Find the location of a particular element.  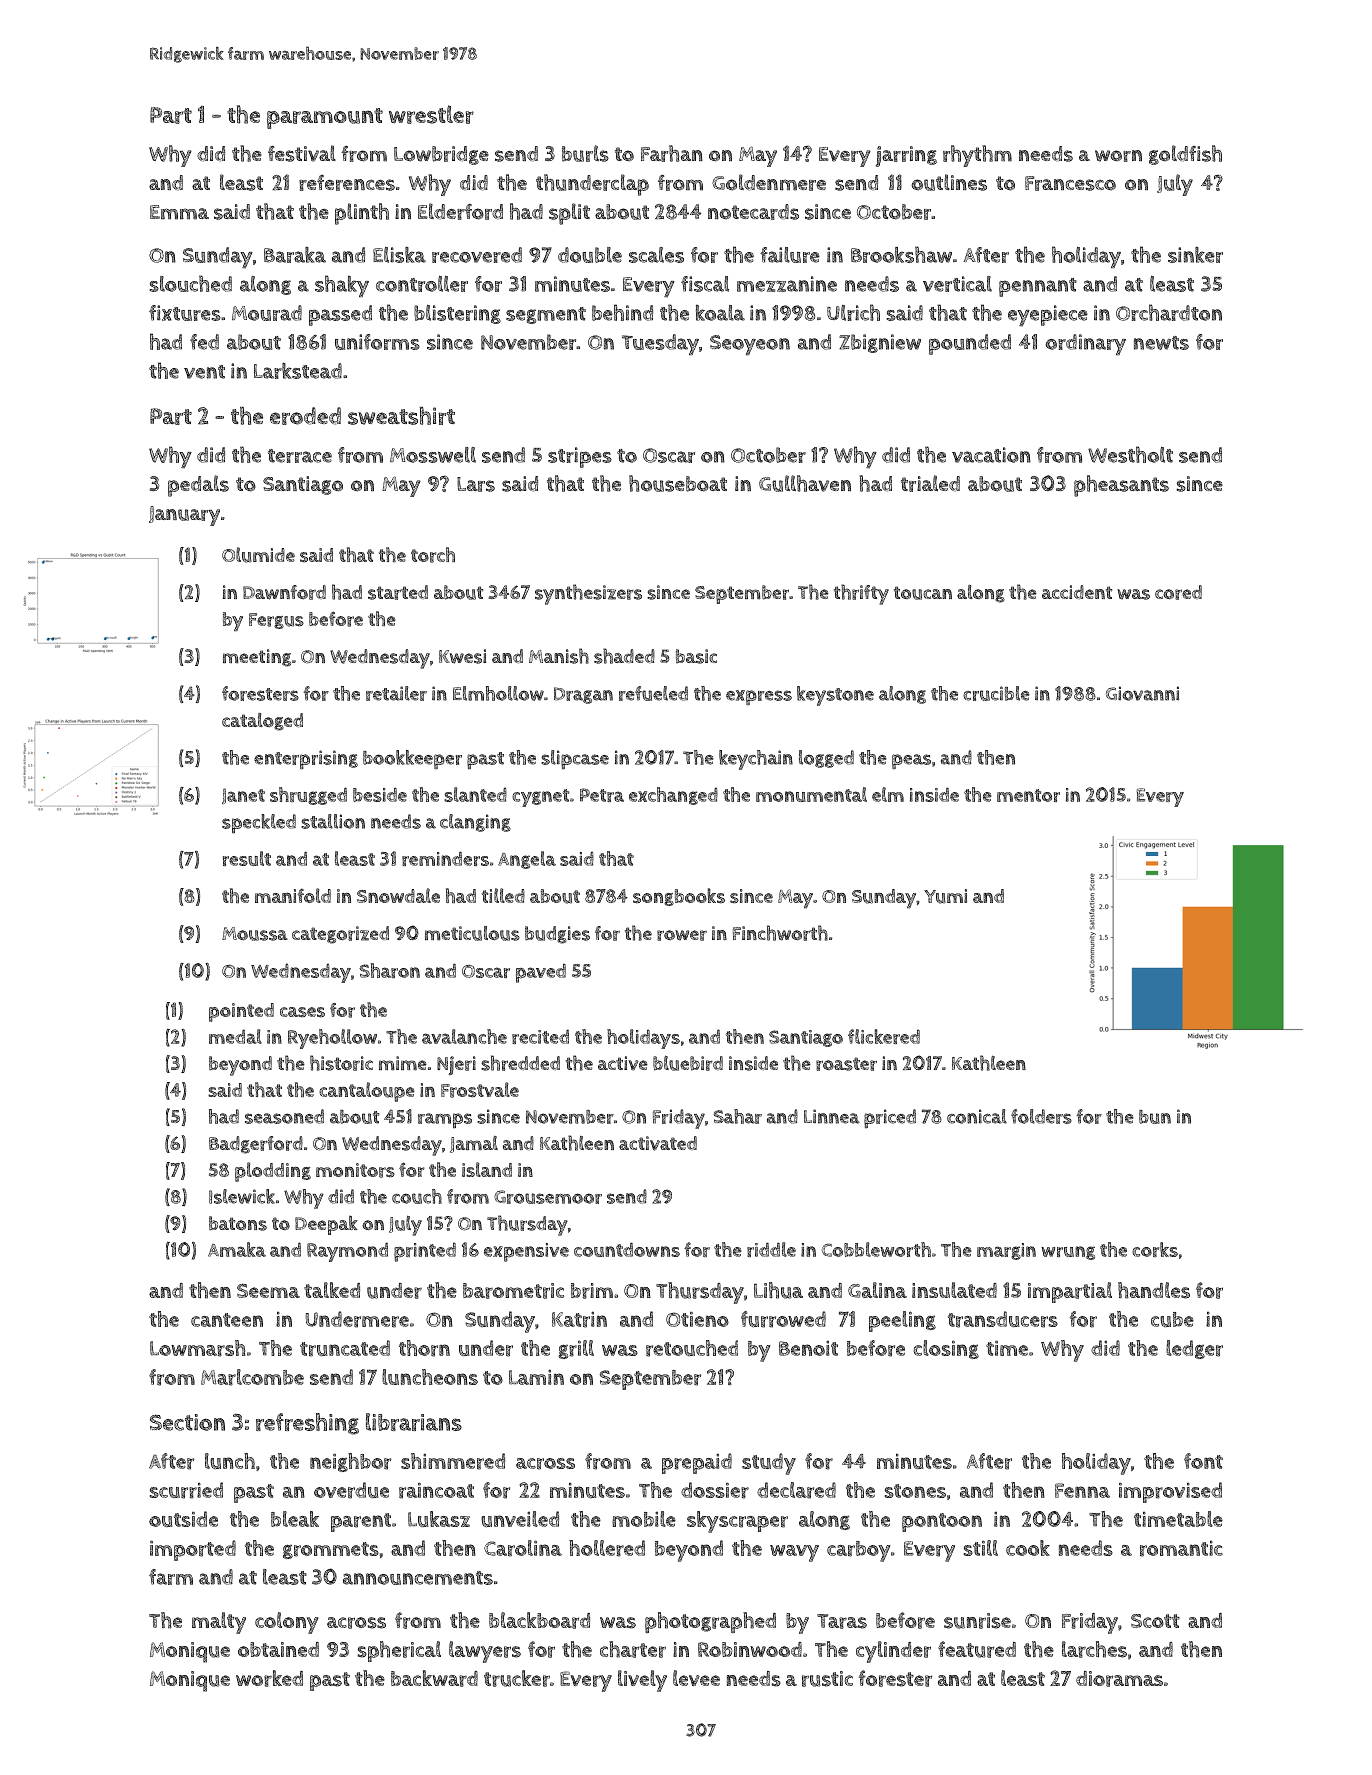

corks is located at coordinates (1155, 1249).
